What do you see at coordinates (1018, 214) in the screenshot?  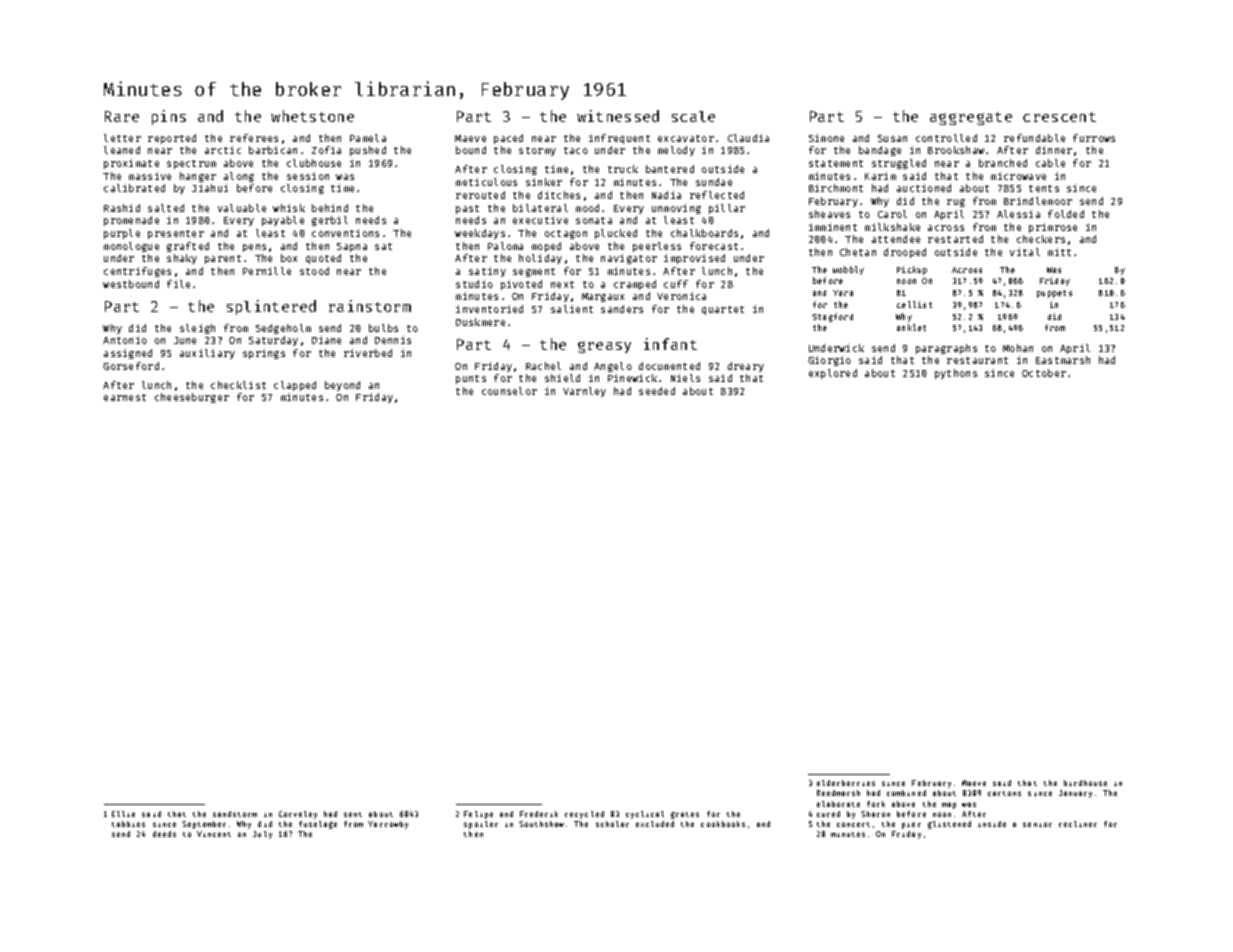 I see `Alessia` at bounding box center [1018, 214].
